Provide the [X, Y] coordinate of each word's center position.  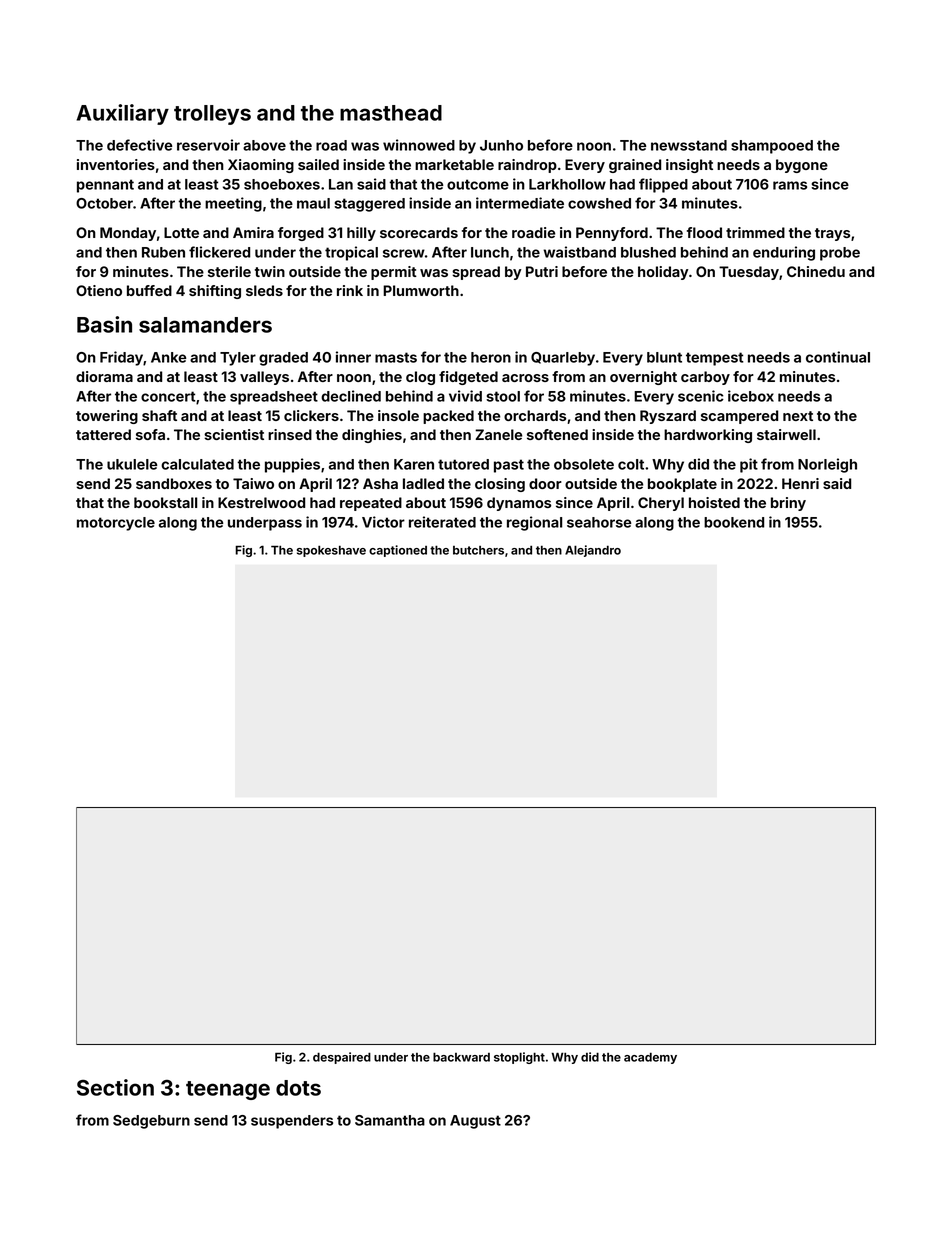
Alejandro [593, 551]
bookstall [165, 502]
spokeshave [331, 551]
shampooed [772, 147]
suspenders [292, 1122]
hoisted [714, 502]
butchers [478, 550]
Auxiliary [122, 114]
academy [650, 1058]
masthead [391, 113]
